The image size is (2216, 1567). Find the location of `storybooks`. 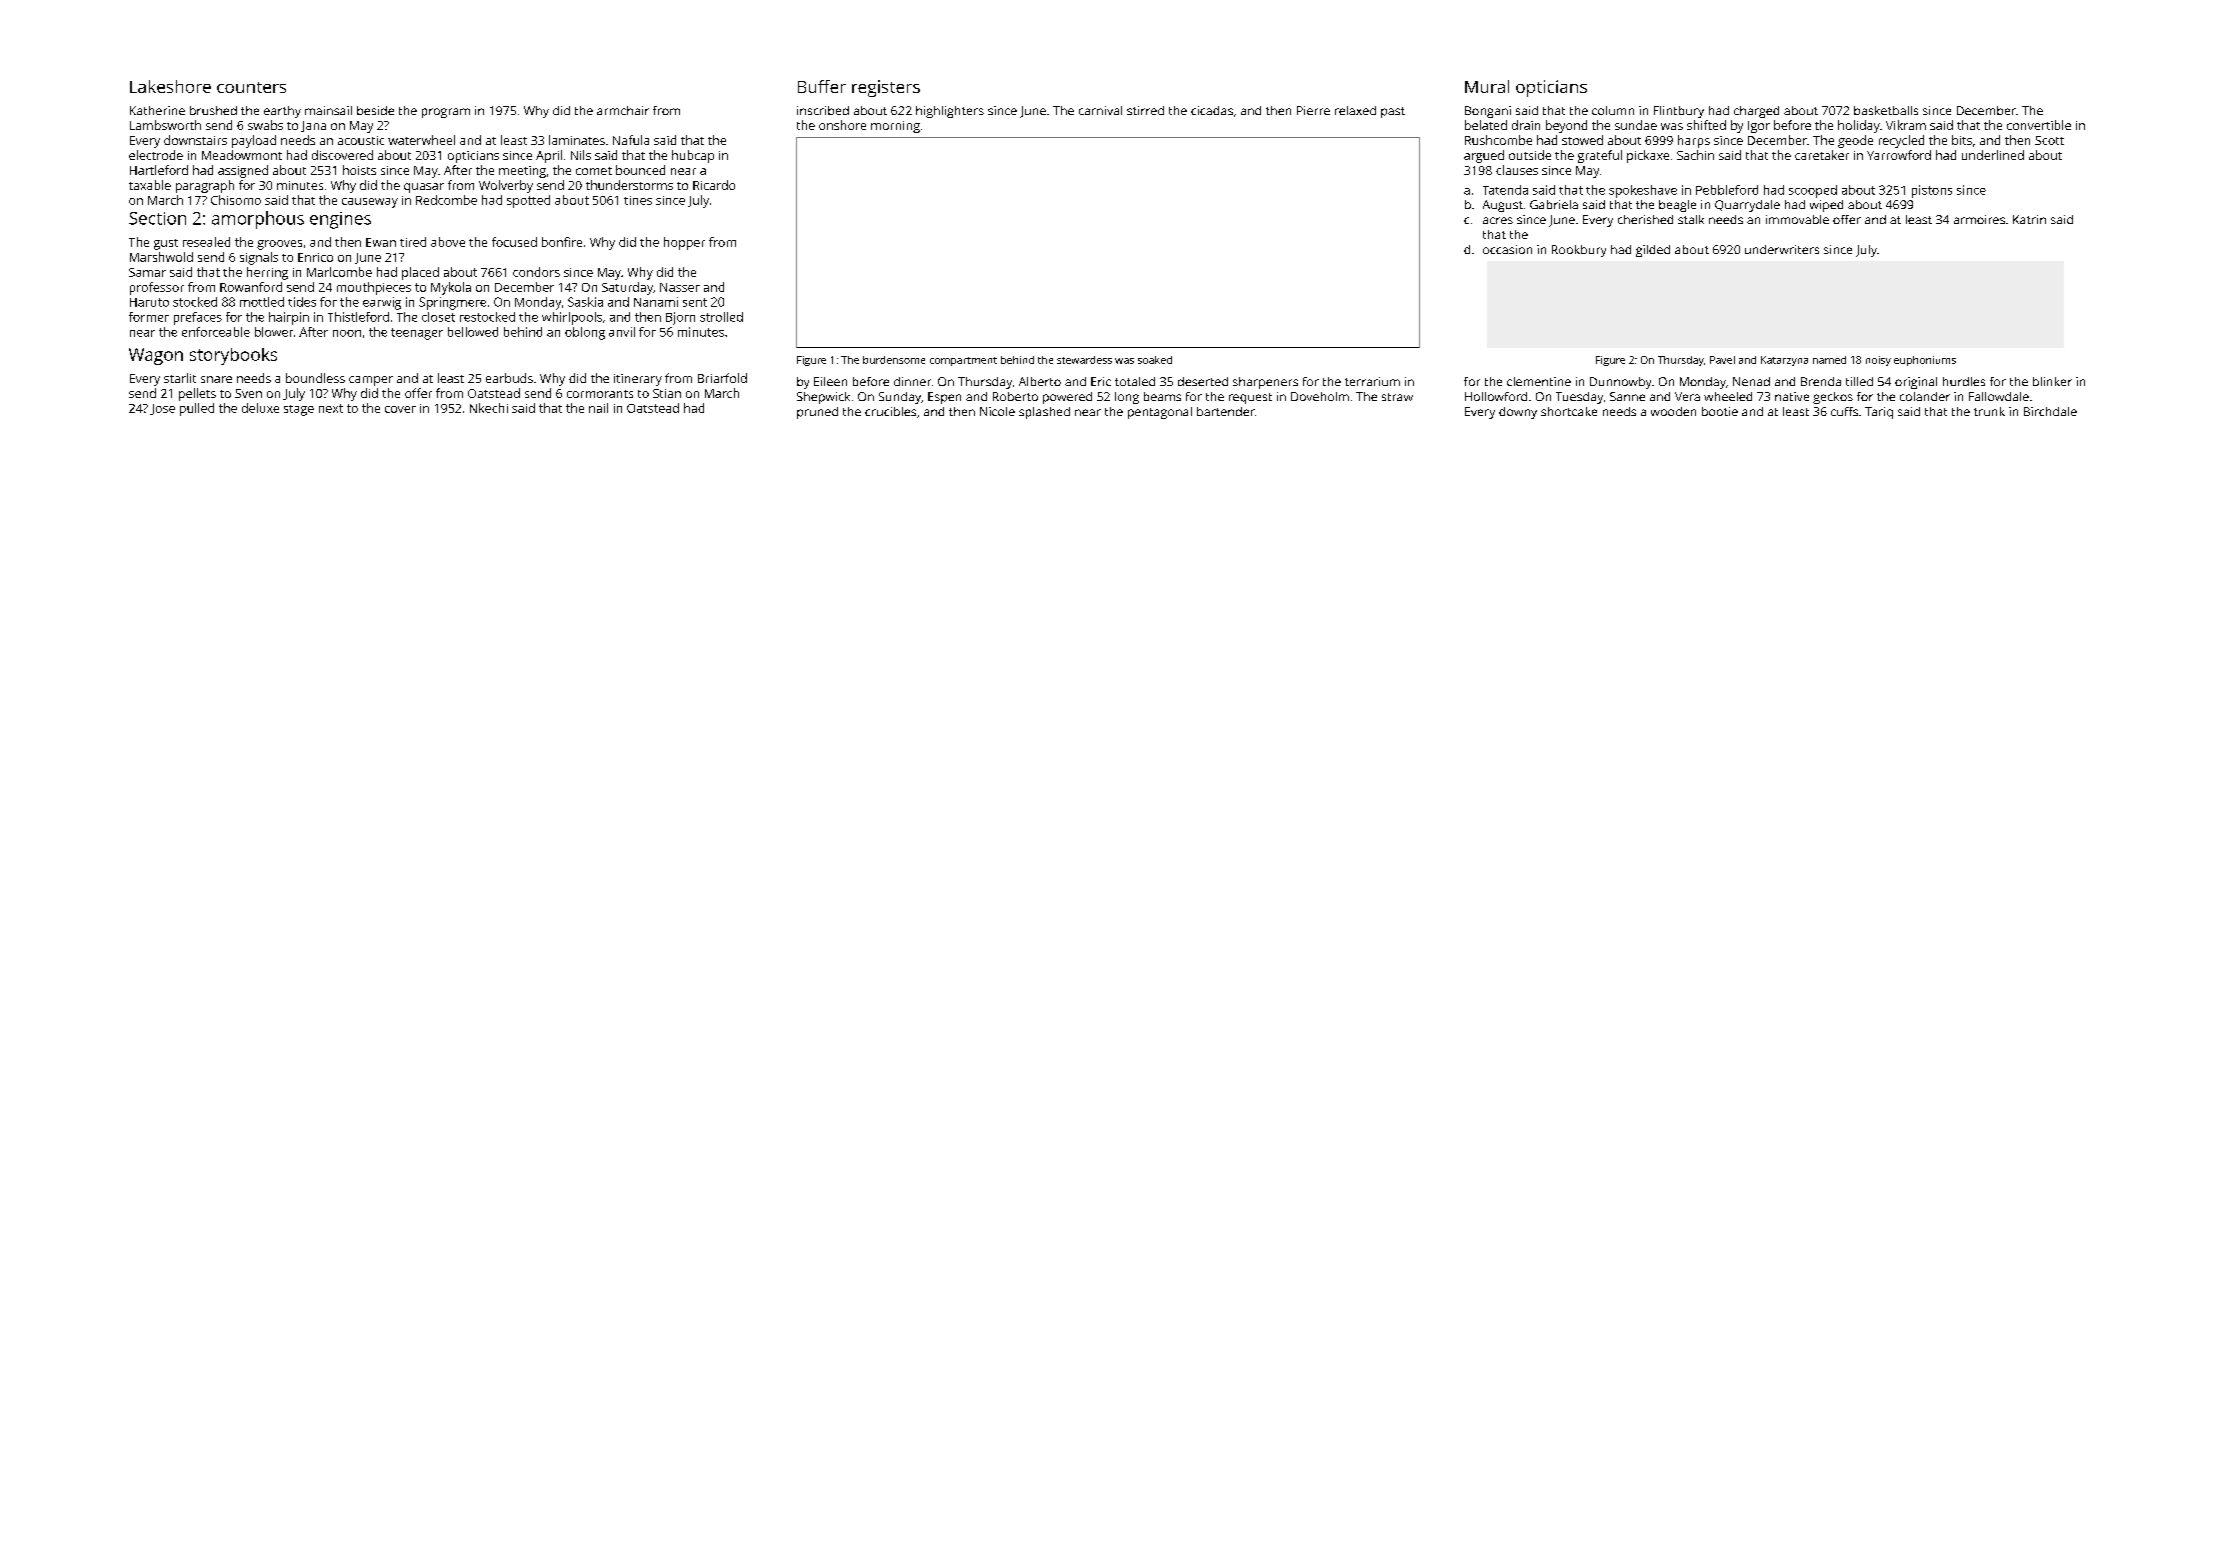

storybooks is located at coordinates (233, 356).
